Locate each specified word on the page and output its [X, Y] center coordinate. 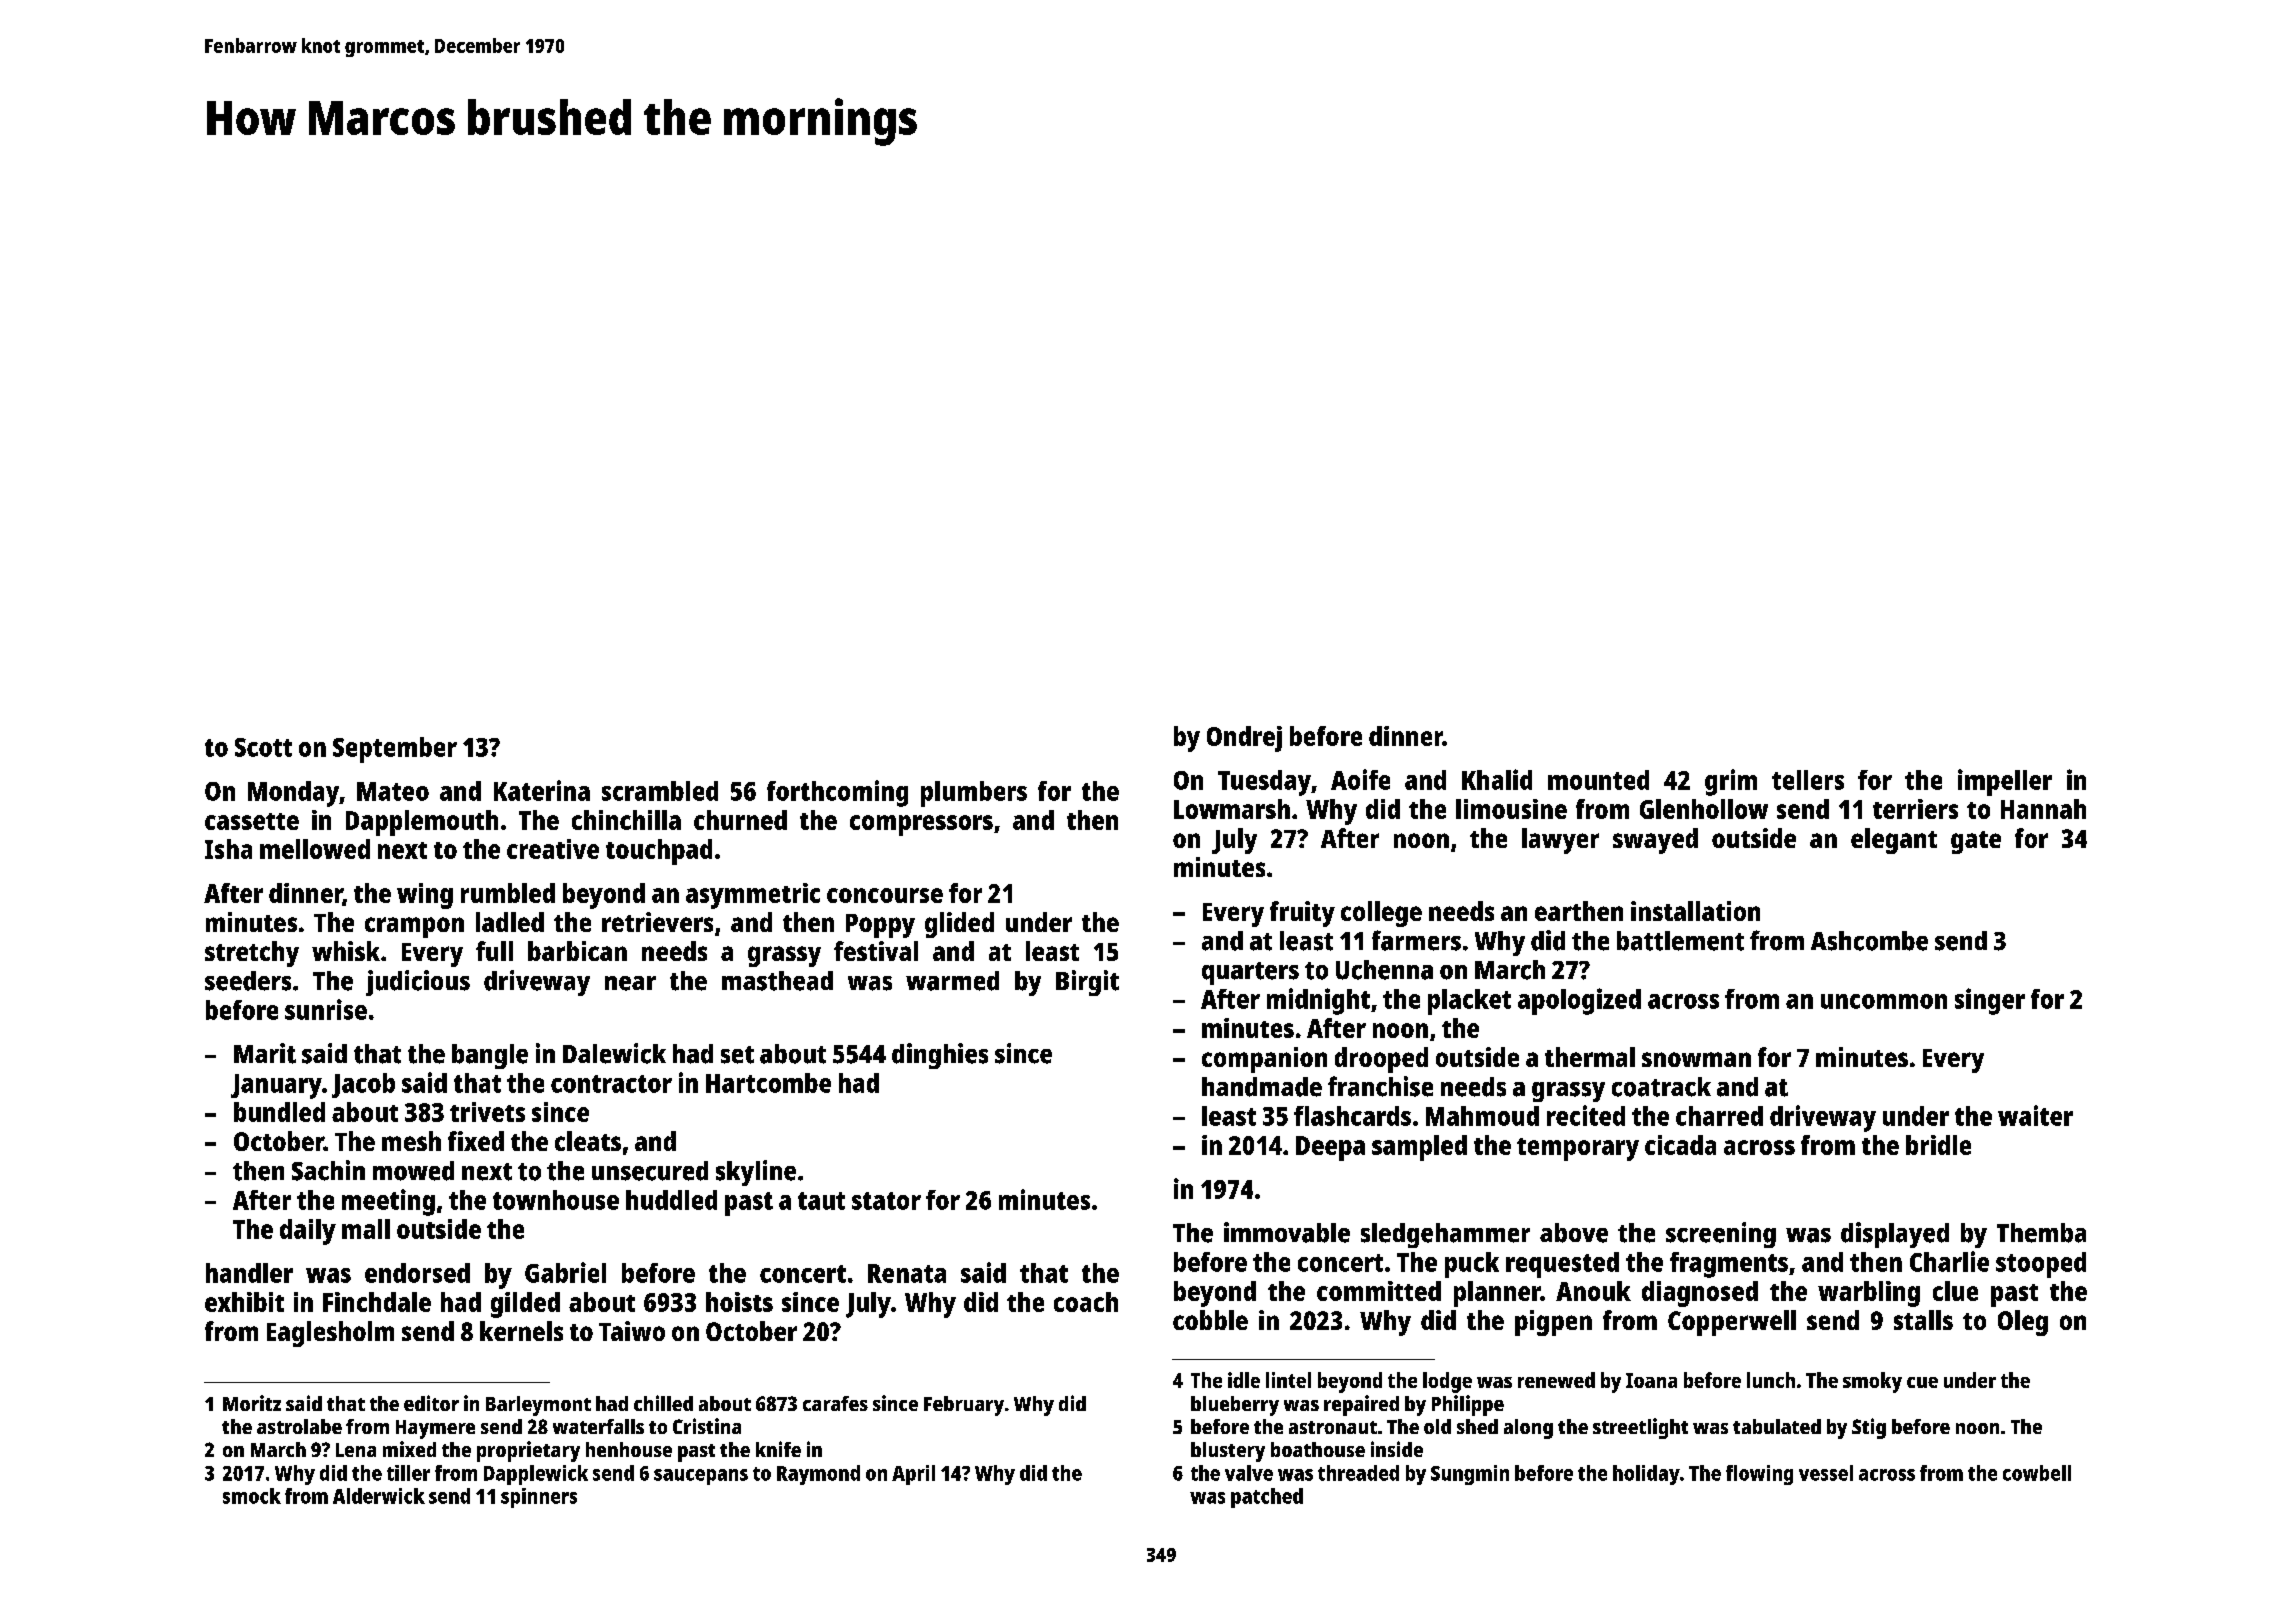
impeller [2005, 782]
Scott [263, 747]
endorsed [417, 1273]
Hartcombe [768, 1083]
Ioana [1651, 1380]
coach [1086, 1302]
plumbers [974, 794]
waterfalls [598, 1426]
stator [886, 1201]
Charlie [1949, 1261]
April [913, 1475]
